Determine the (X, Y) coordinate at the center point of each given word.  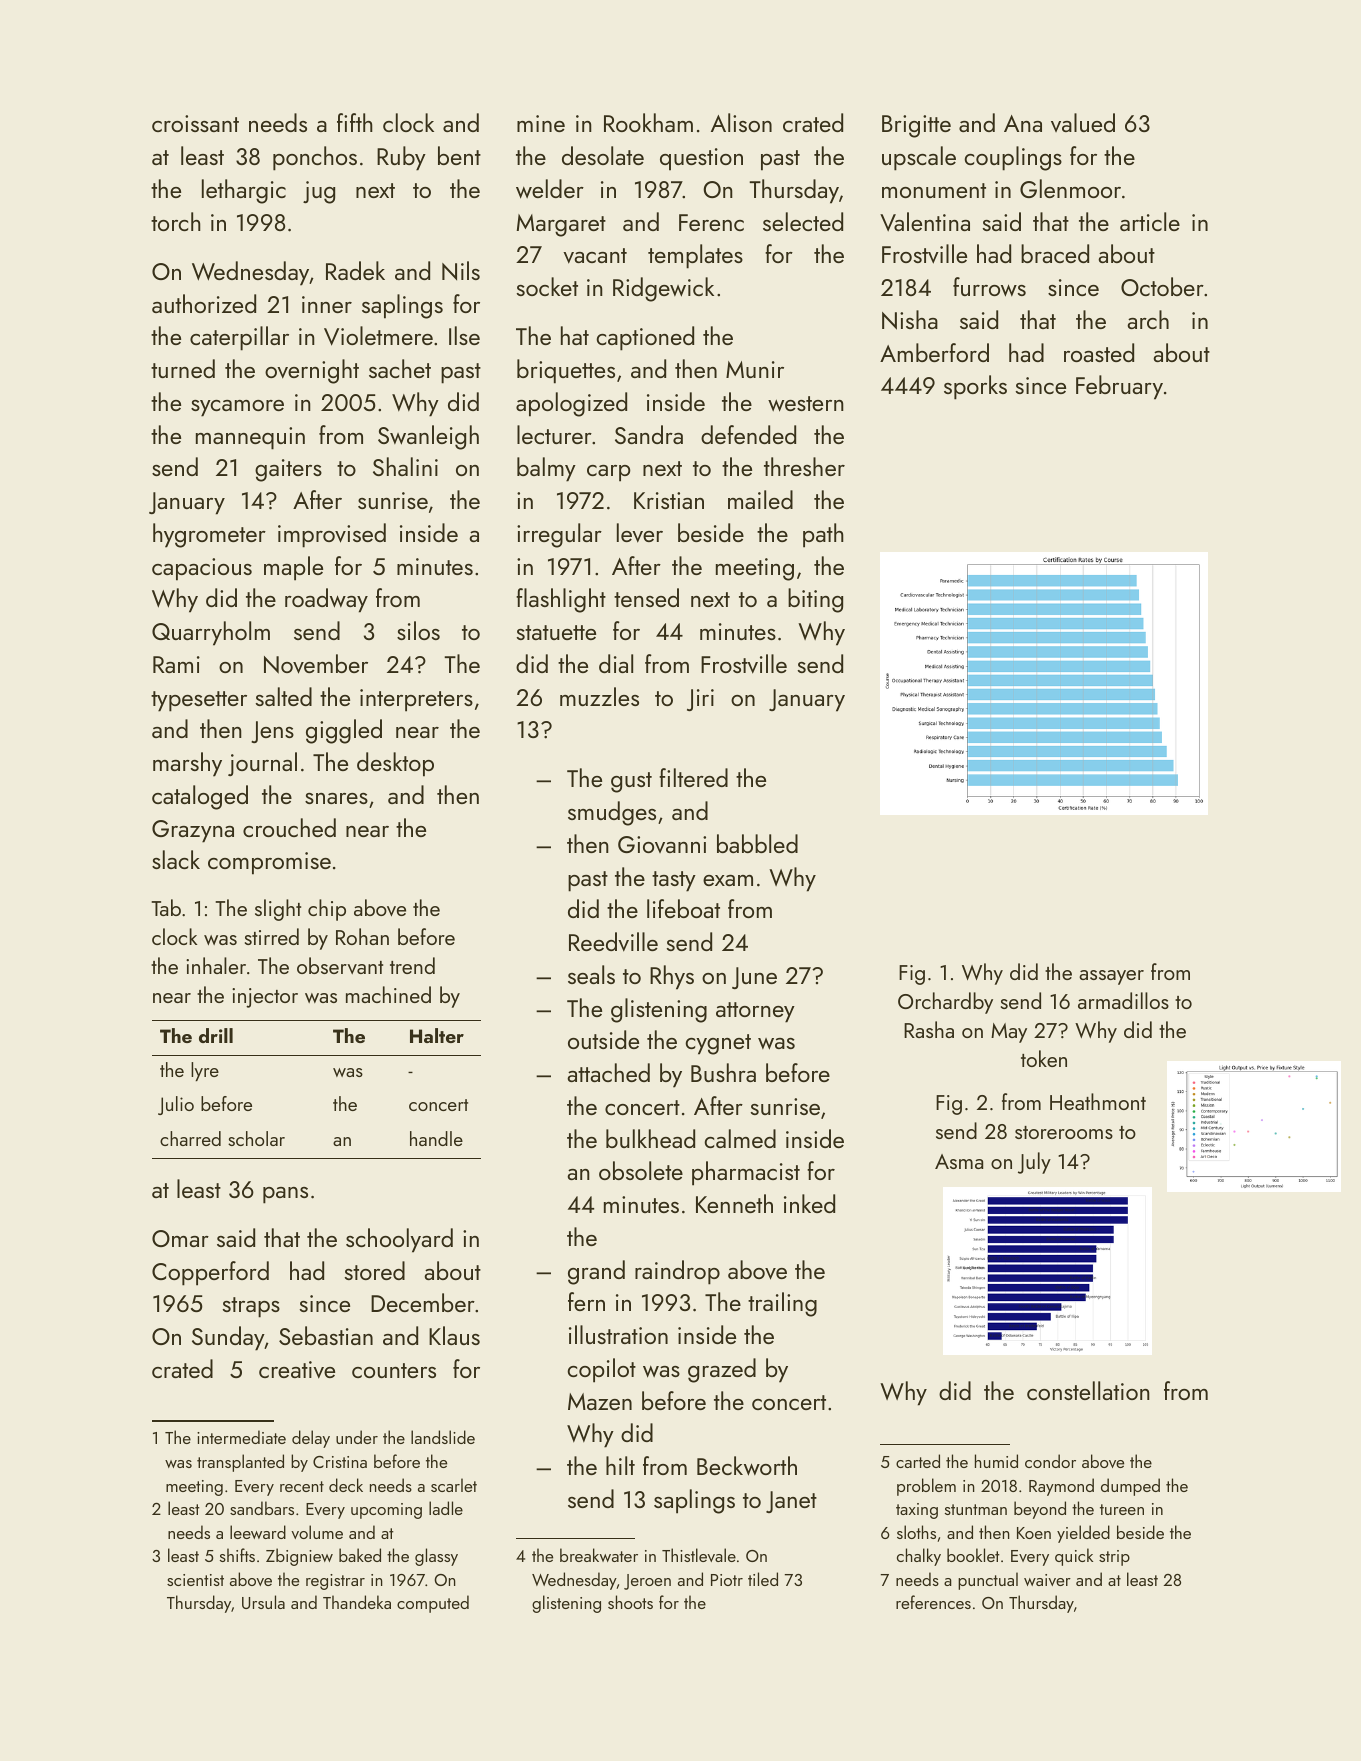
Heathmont (1098, 1101)
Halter (437, 1035)
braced (1055, 253)
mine (541, 123)
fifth (355, 122)
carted (918, 1461)
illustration (618, 1334)
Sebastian (326, 1335)
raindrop (677, 1272)
